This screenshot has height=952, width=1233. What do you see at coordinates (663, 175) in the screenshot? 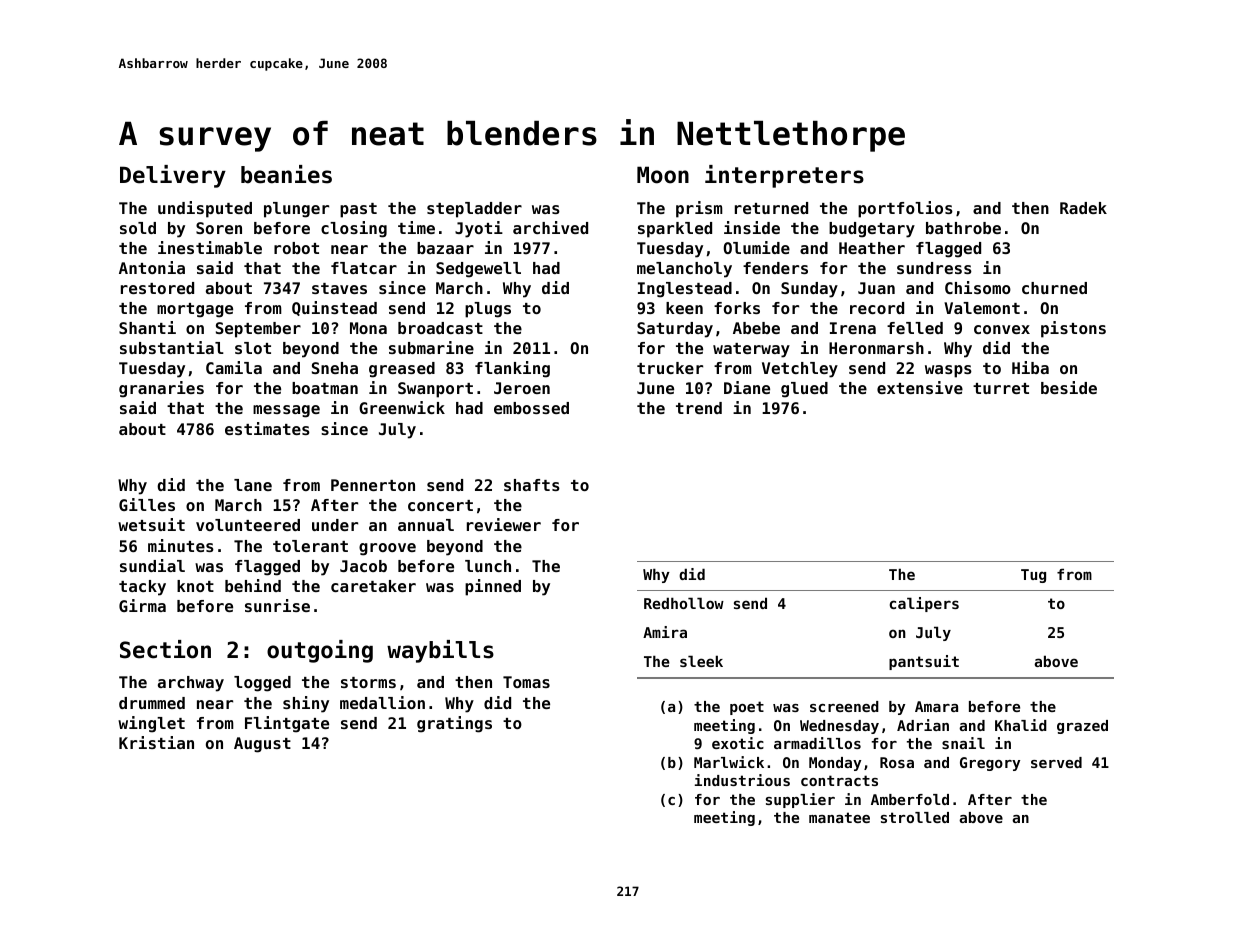
I see `Moon` at bounding box center [663, 175].
